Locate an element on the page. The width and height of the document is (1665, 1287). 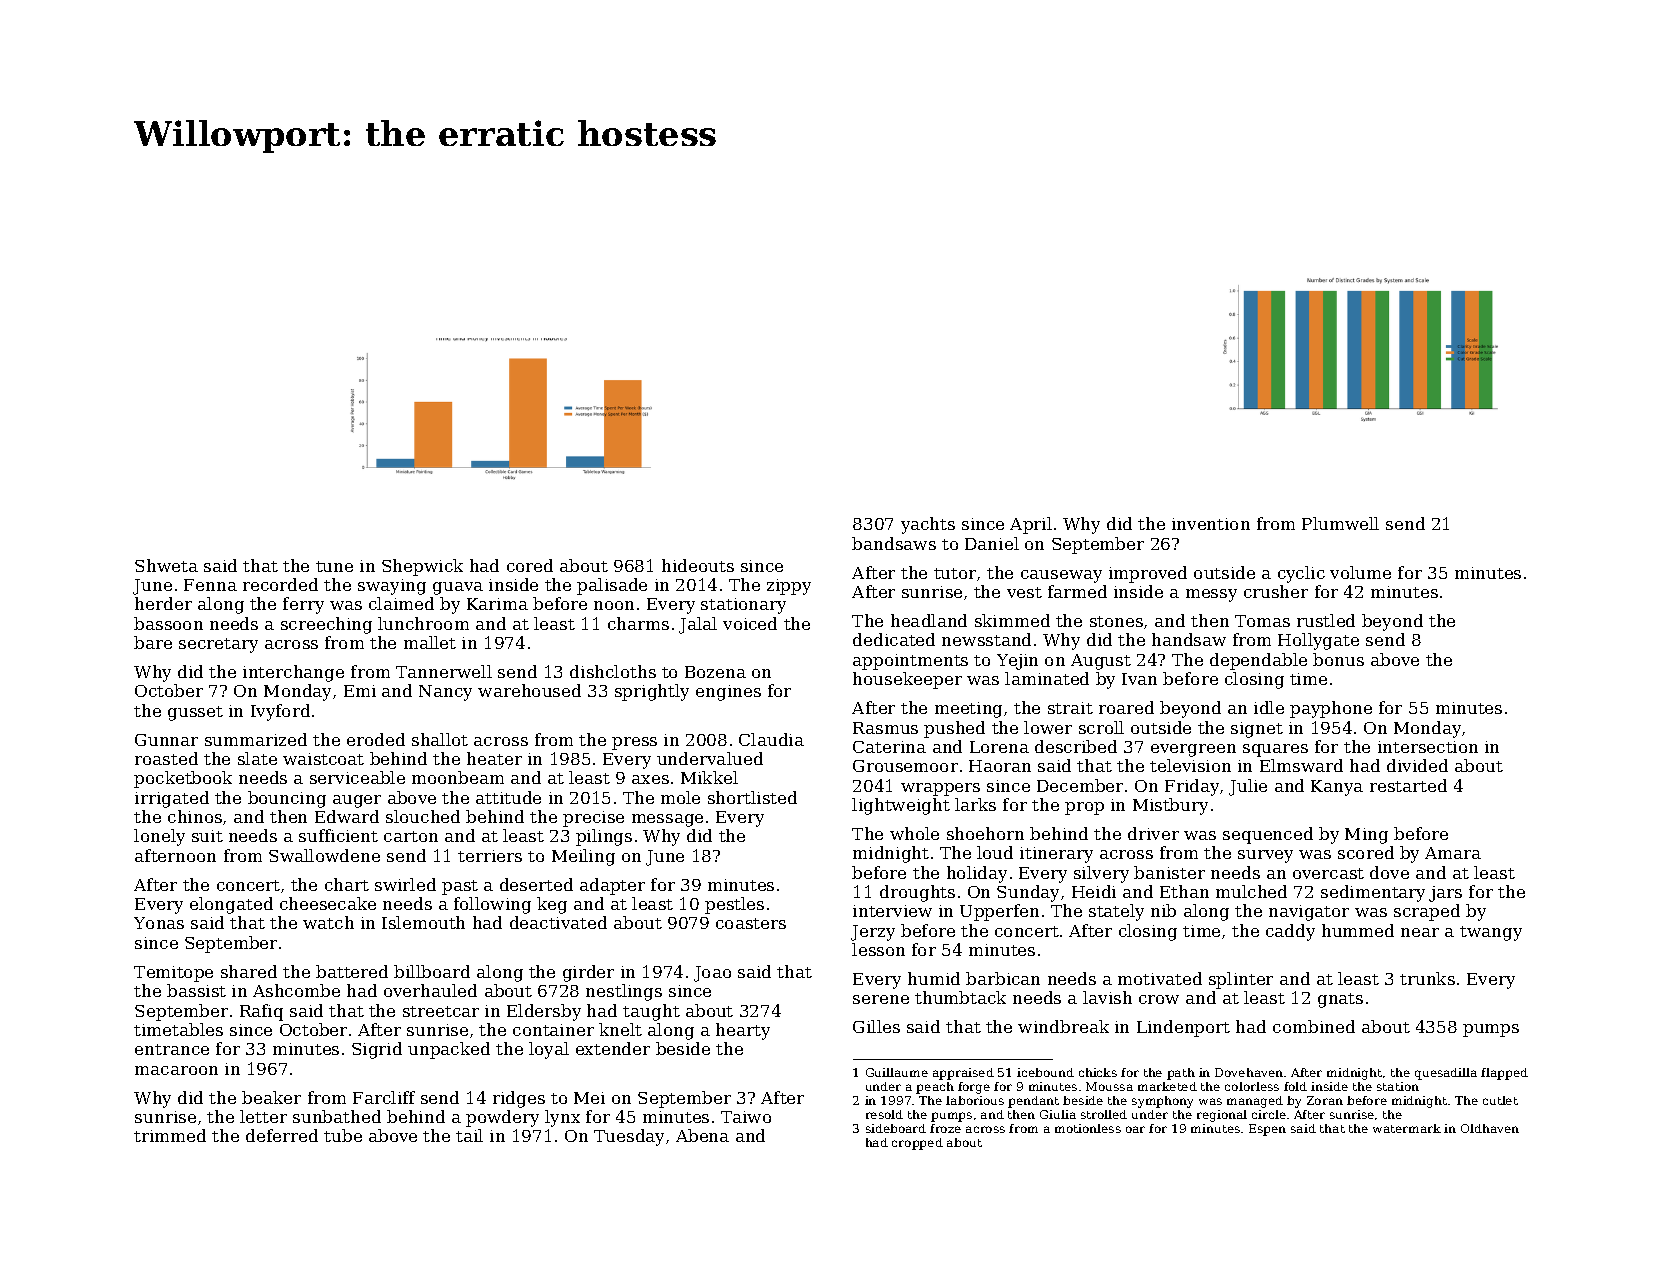
attitude is located at coordinates (508, 797).
